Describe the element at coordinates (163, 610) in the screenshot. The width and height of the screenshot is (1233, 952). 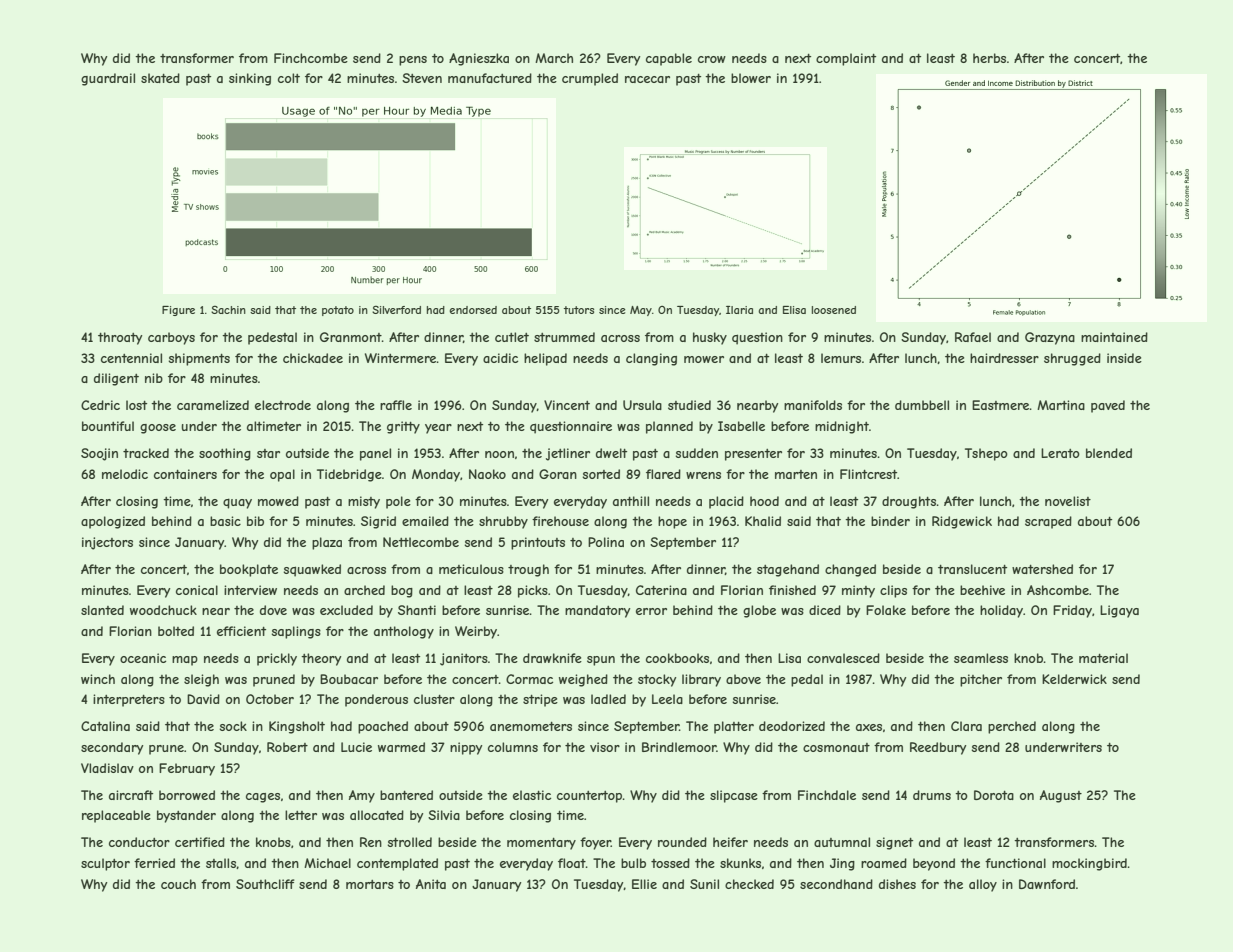
I see `woodchuck` at that location.
